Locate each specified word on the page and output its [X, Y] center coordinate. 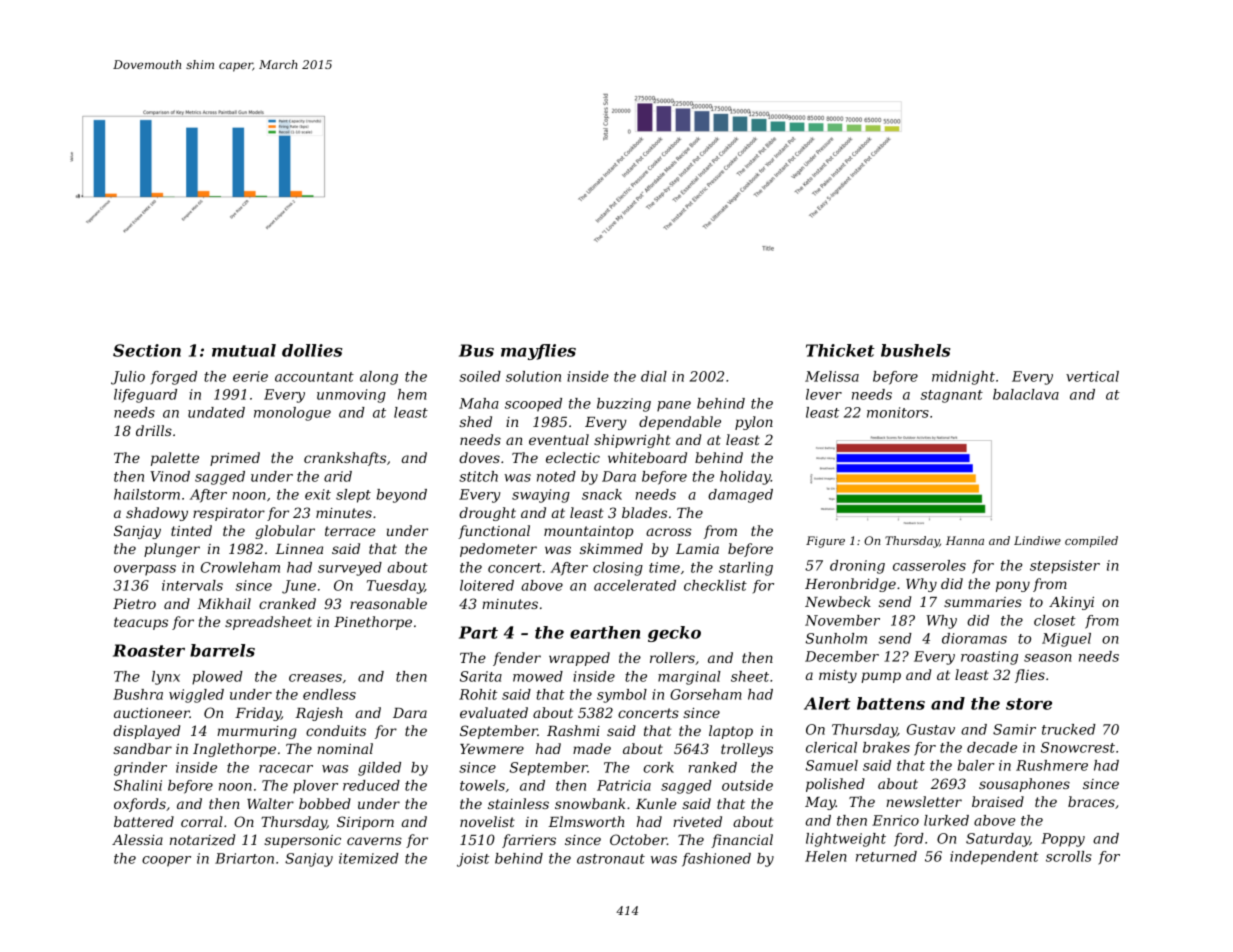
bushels [916, 350]
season [1048, 658]
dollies [312, 350]
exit [318, 494]
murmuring [257, 732]
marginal [689, 678]
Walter [270, 803]
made [592, 748]
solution [533, 376]
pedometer [498, 550]
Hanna [965, 540]
